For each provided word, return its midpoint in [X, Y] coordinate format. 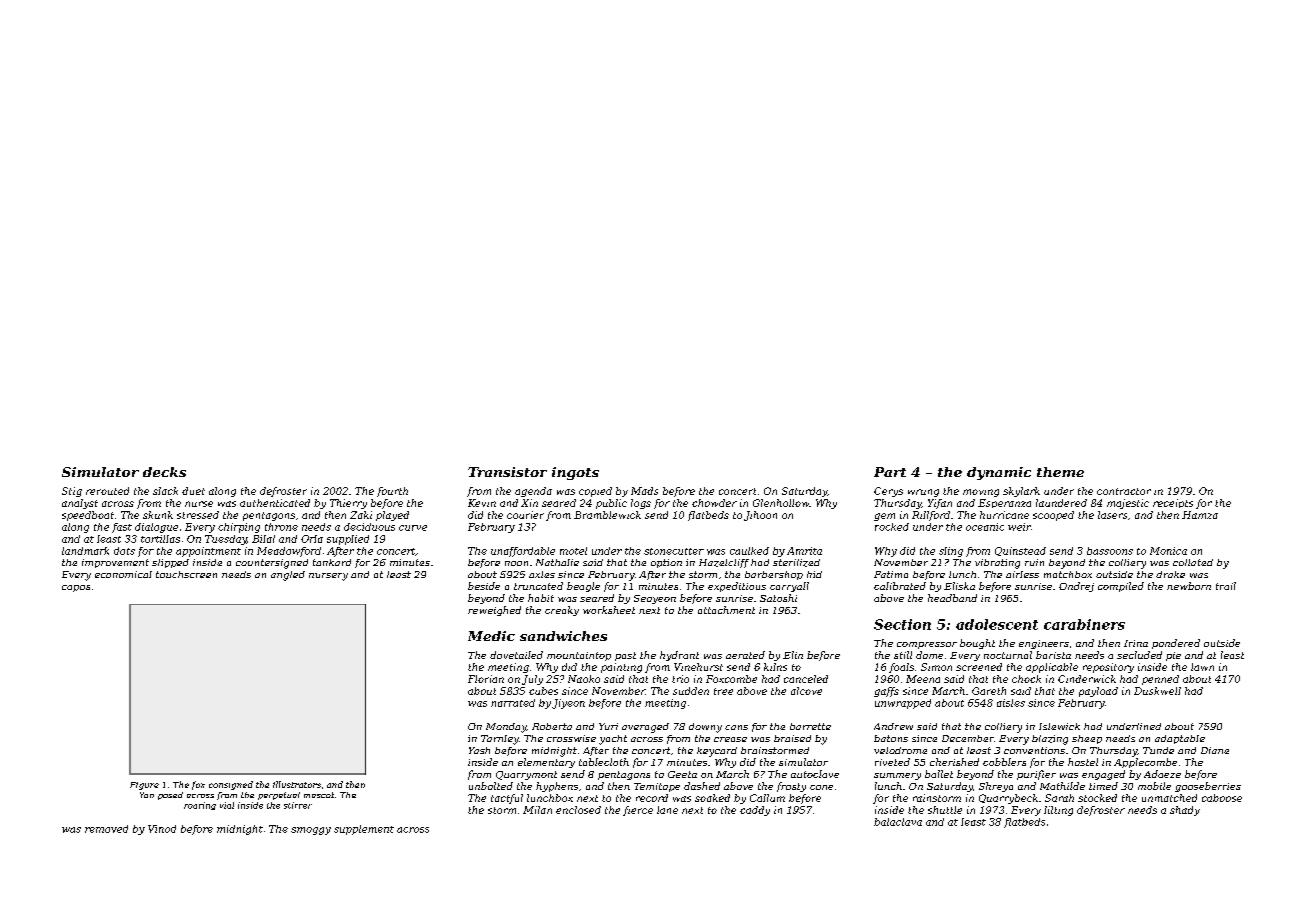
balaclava [898, 822]
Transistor [507, 472]
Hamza [1200, 515]
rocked [892, 527]
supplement [364, 830]
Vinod [162, 829]
